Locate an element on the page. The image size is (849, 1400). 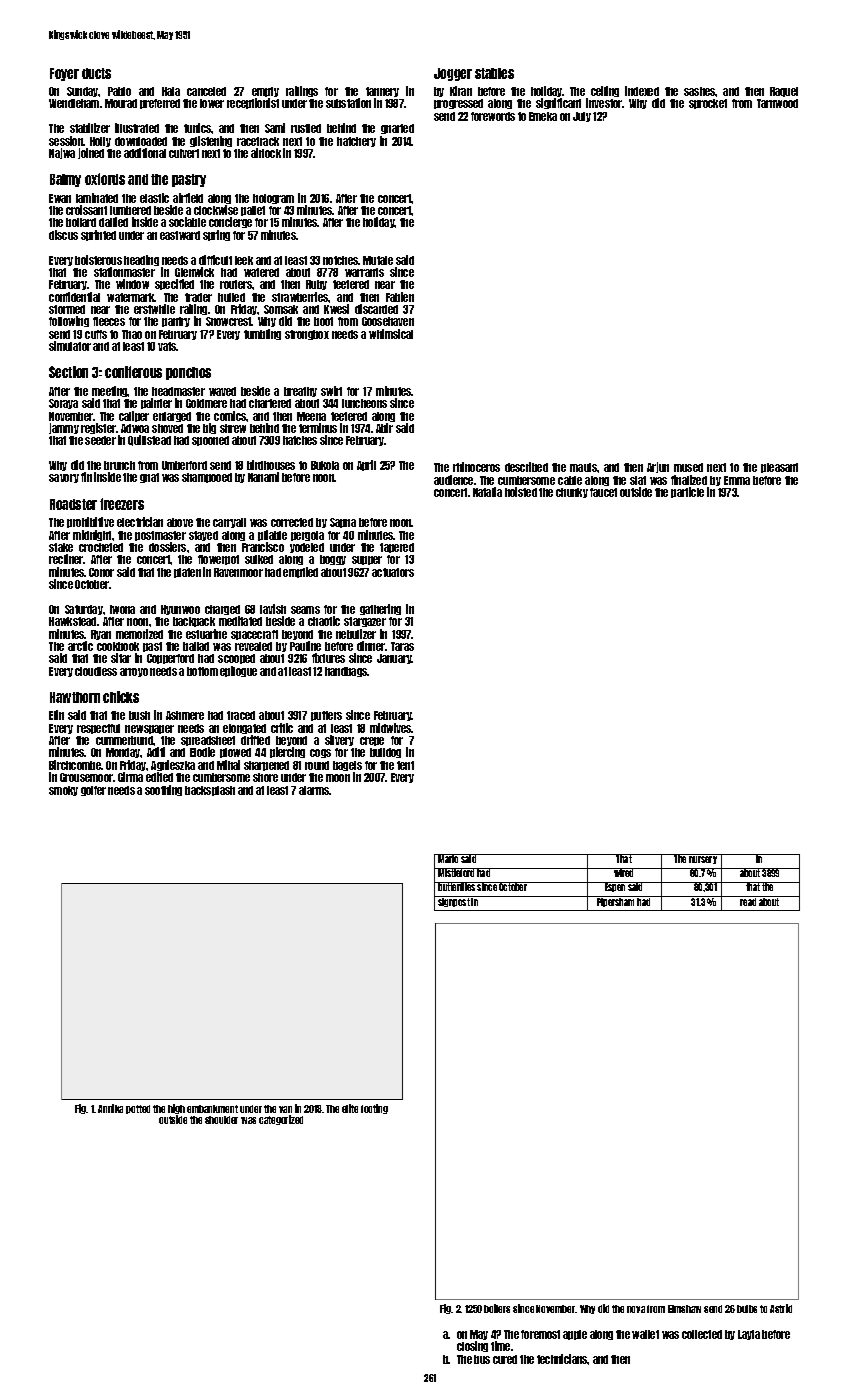
described is located at coordinates (526, 467).
